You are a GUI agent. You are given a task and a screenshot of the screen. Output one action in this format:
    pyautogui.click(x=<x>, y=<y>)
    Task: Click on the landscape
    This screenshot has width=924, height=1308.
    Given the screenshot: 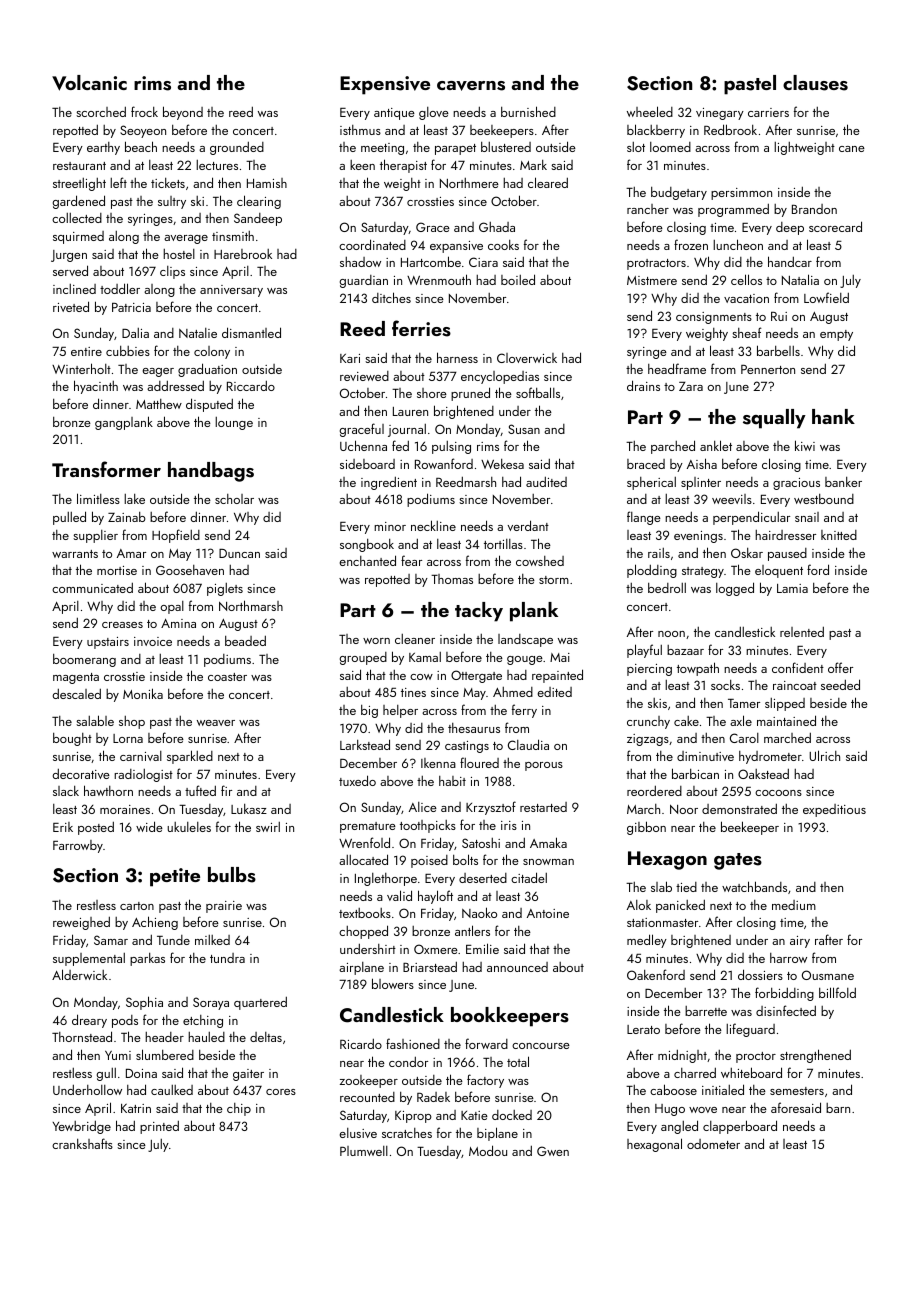 What is the action you would take?
    pyautogui.click(x=525, y=640)
